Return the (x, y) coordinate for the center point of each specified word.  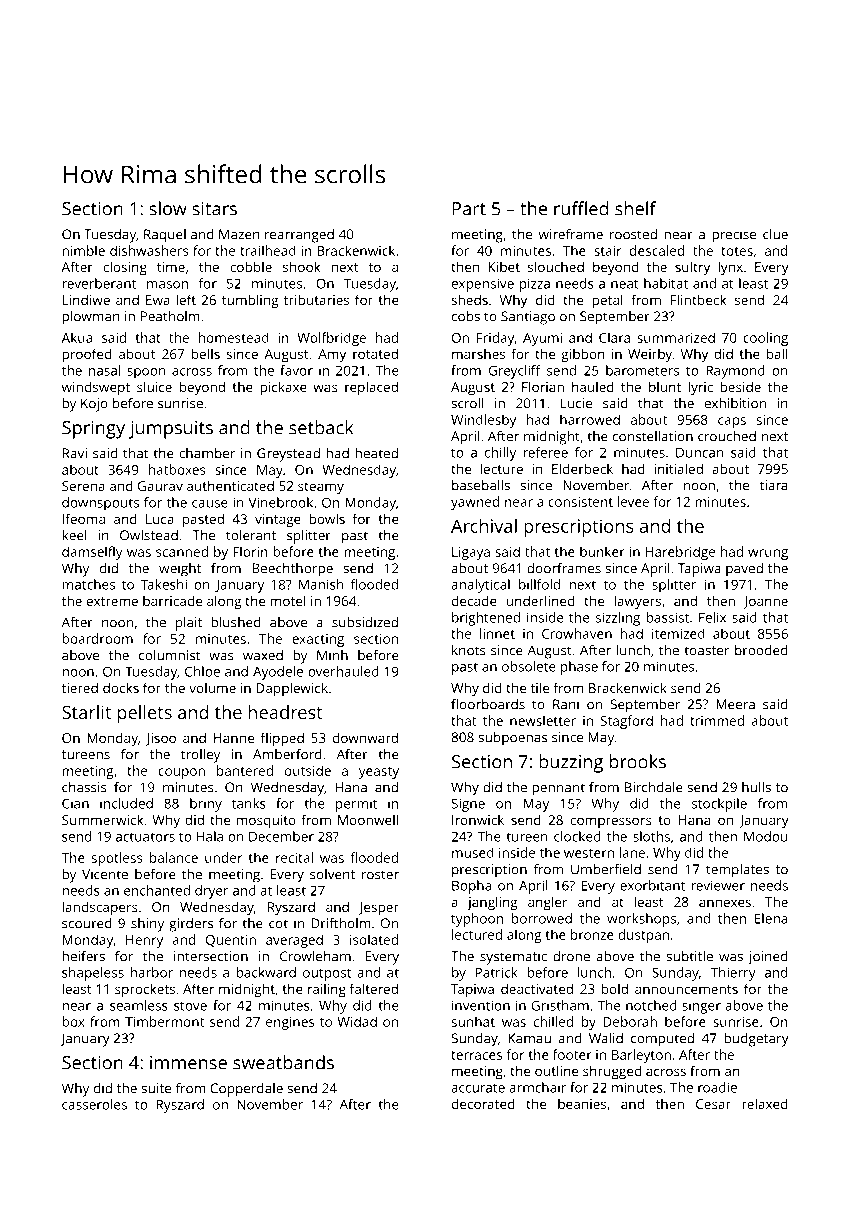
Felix (712, 617)
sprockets (145, 990)
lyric (700, 388)
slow (168, 208)
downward (365, 737)
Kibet (504, 267)
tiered (80, 687)
